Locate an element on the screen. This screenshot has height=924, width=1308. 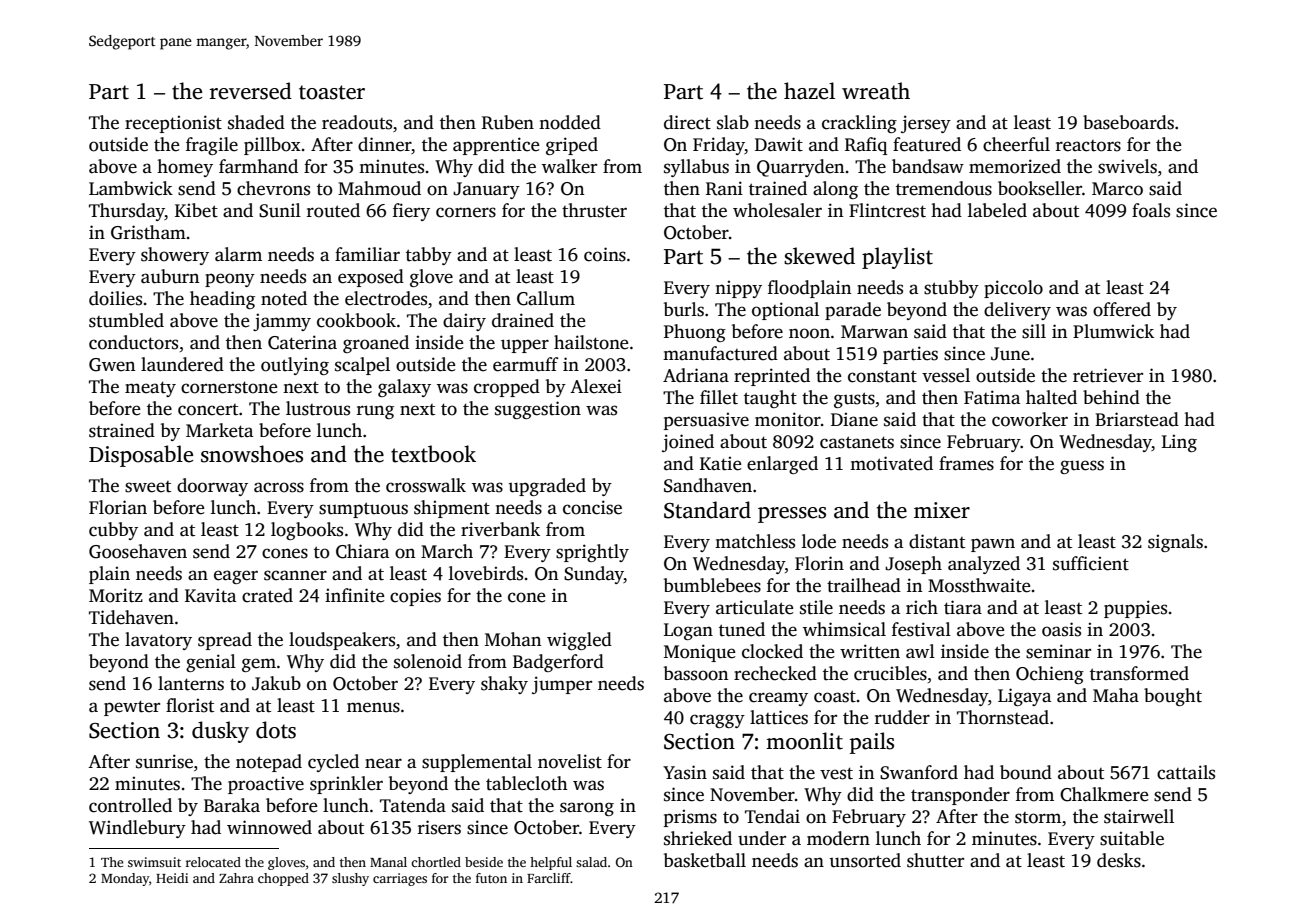
along is located at coordinates (835, 190).
